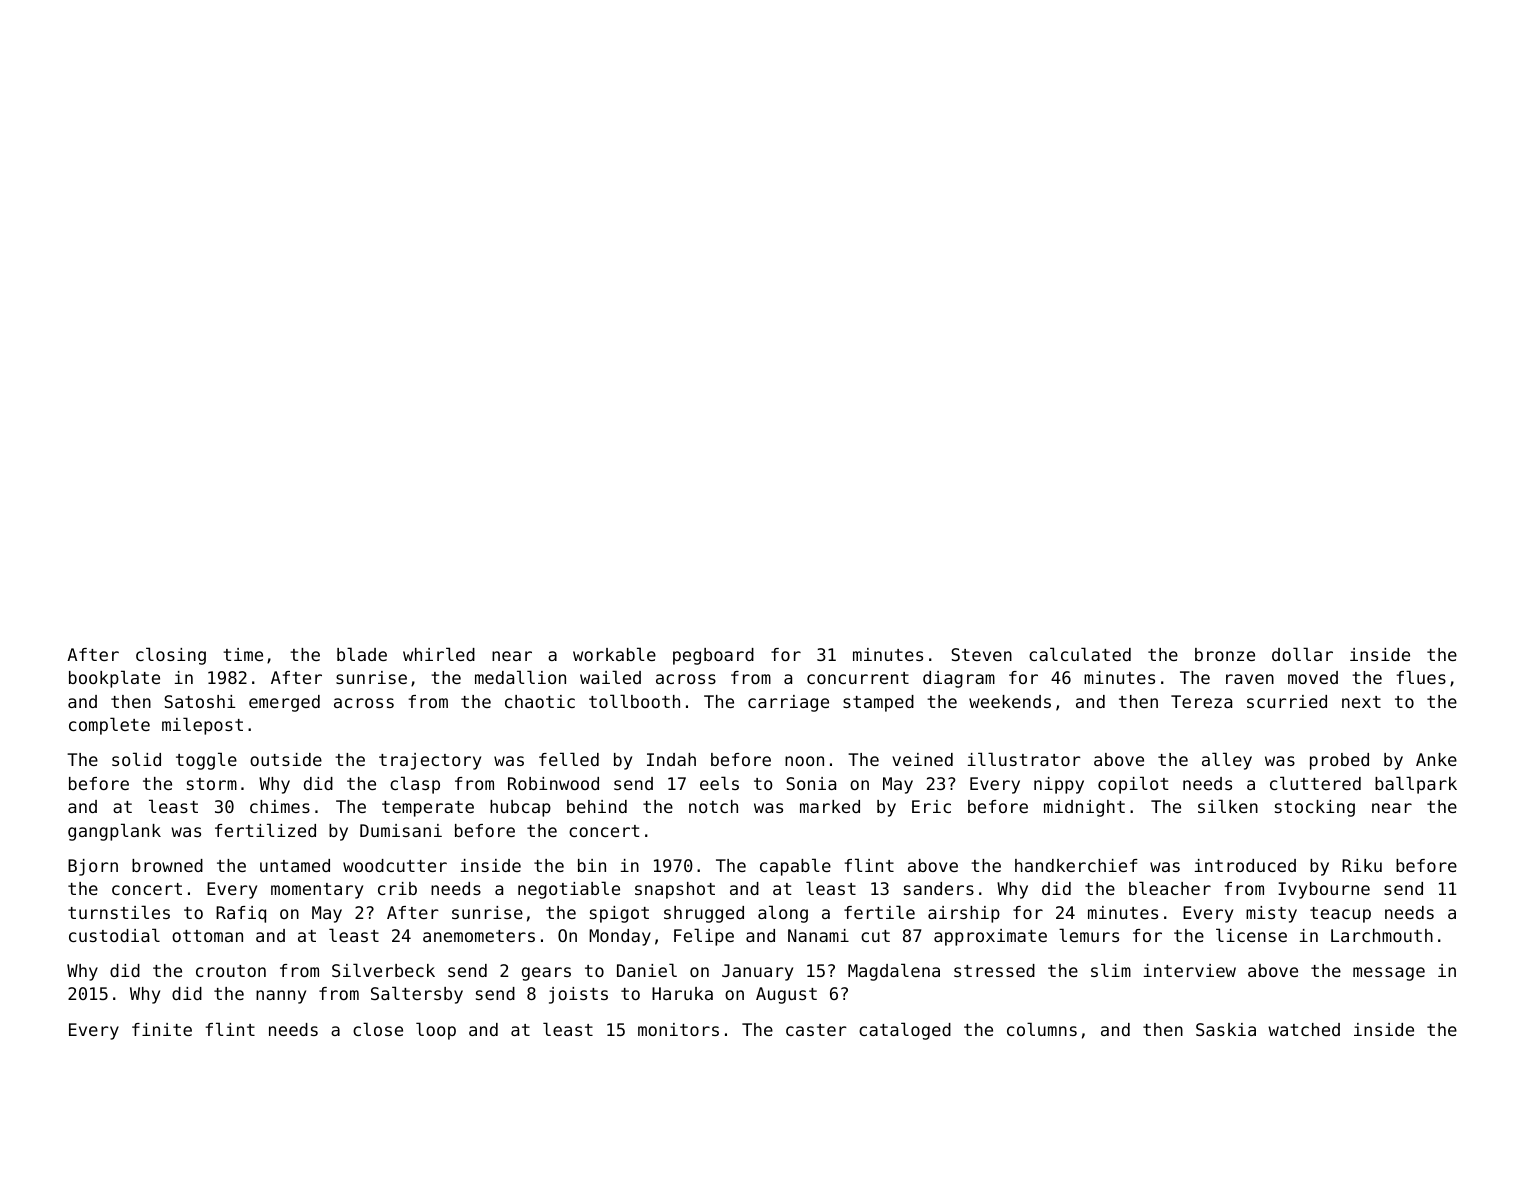 The image size is (1525, 1179). I want to click on Monday, so click(620, 937).
